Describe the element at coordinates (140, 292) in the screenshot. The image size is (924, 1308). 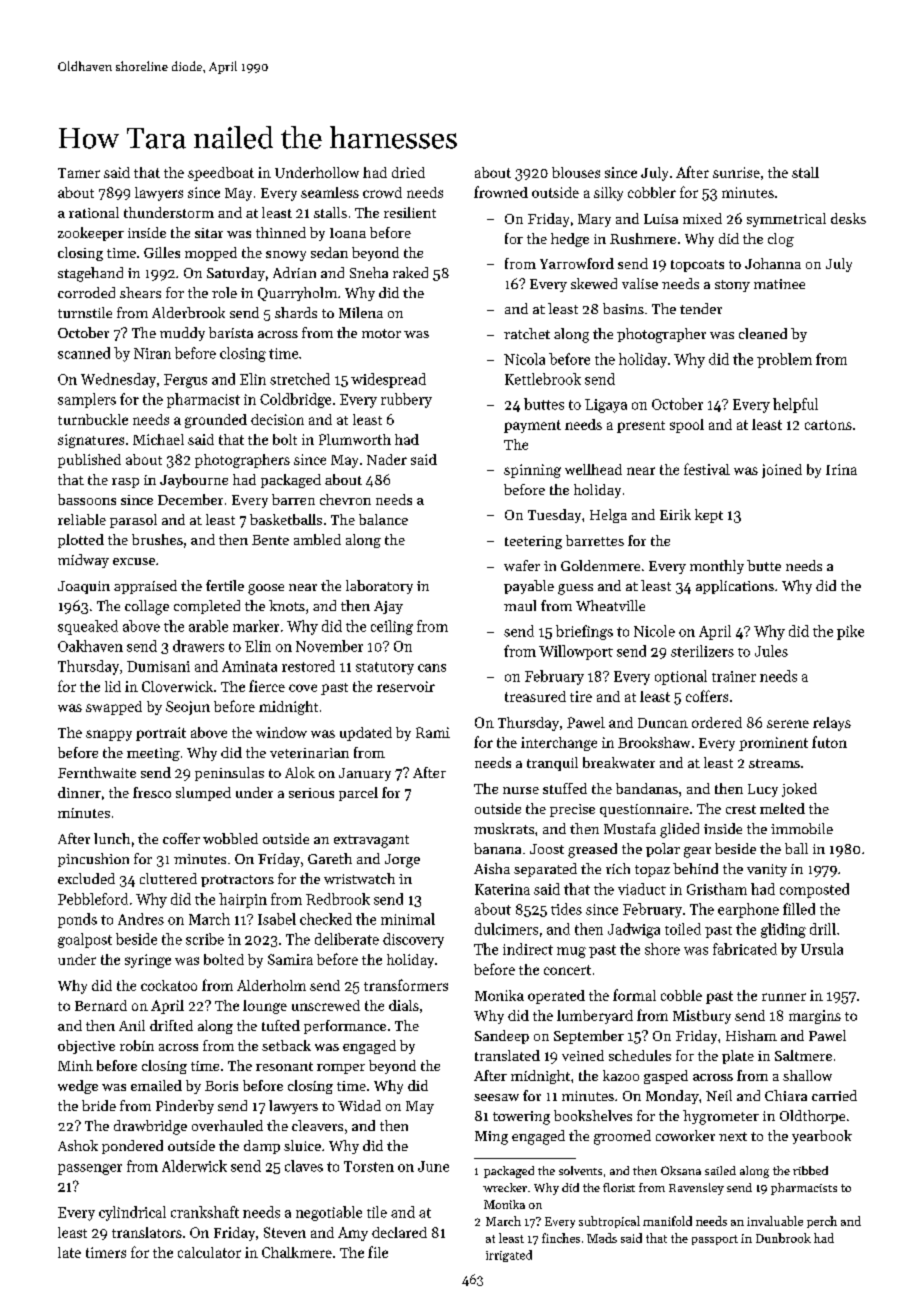
I see `shears` at that location.
